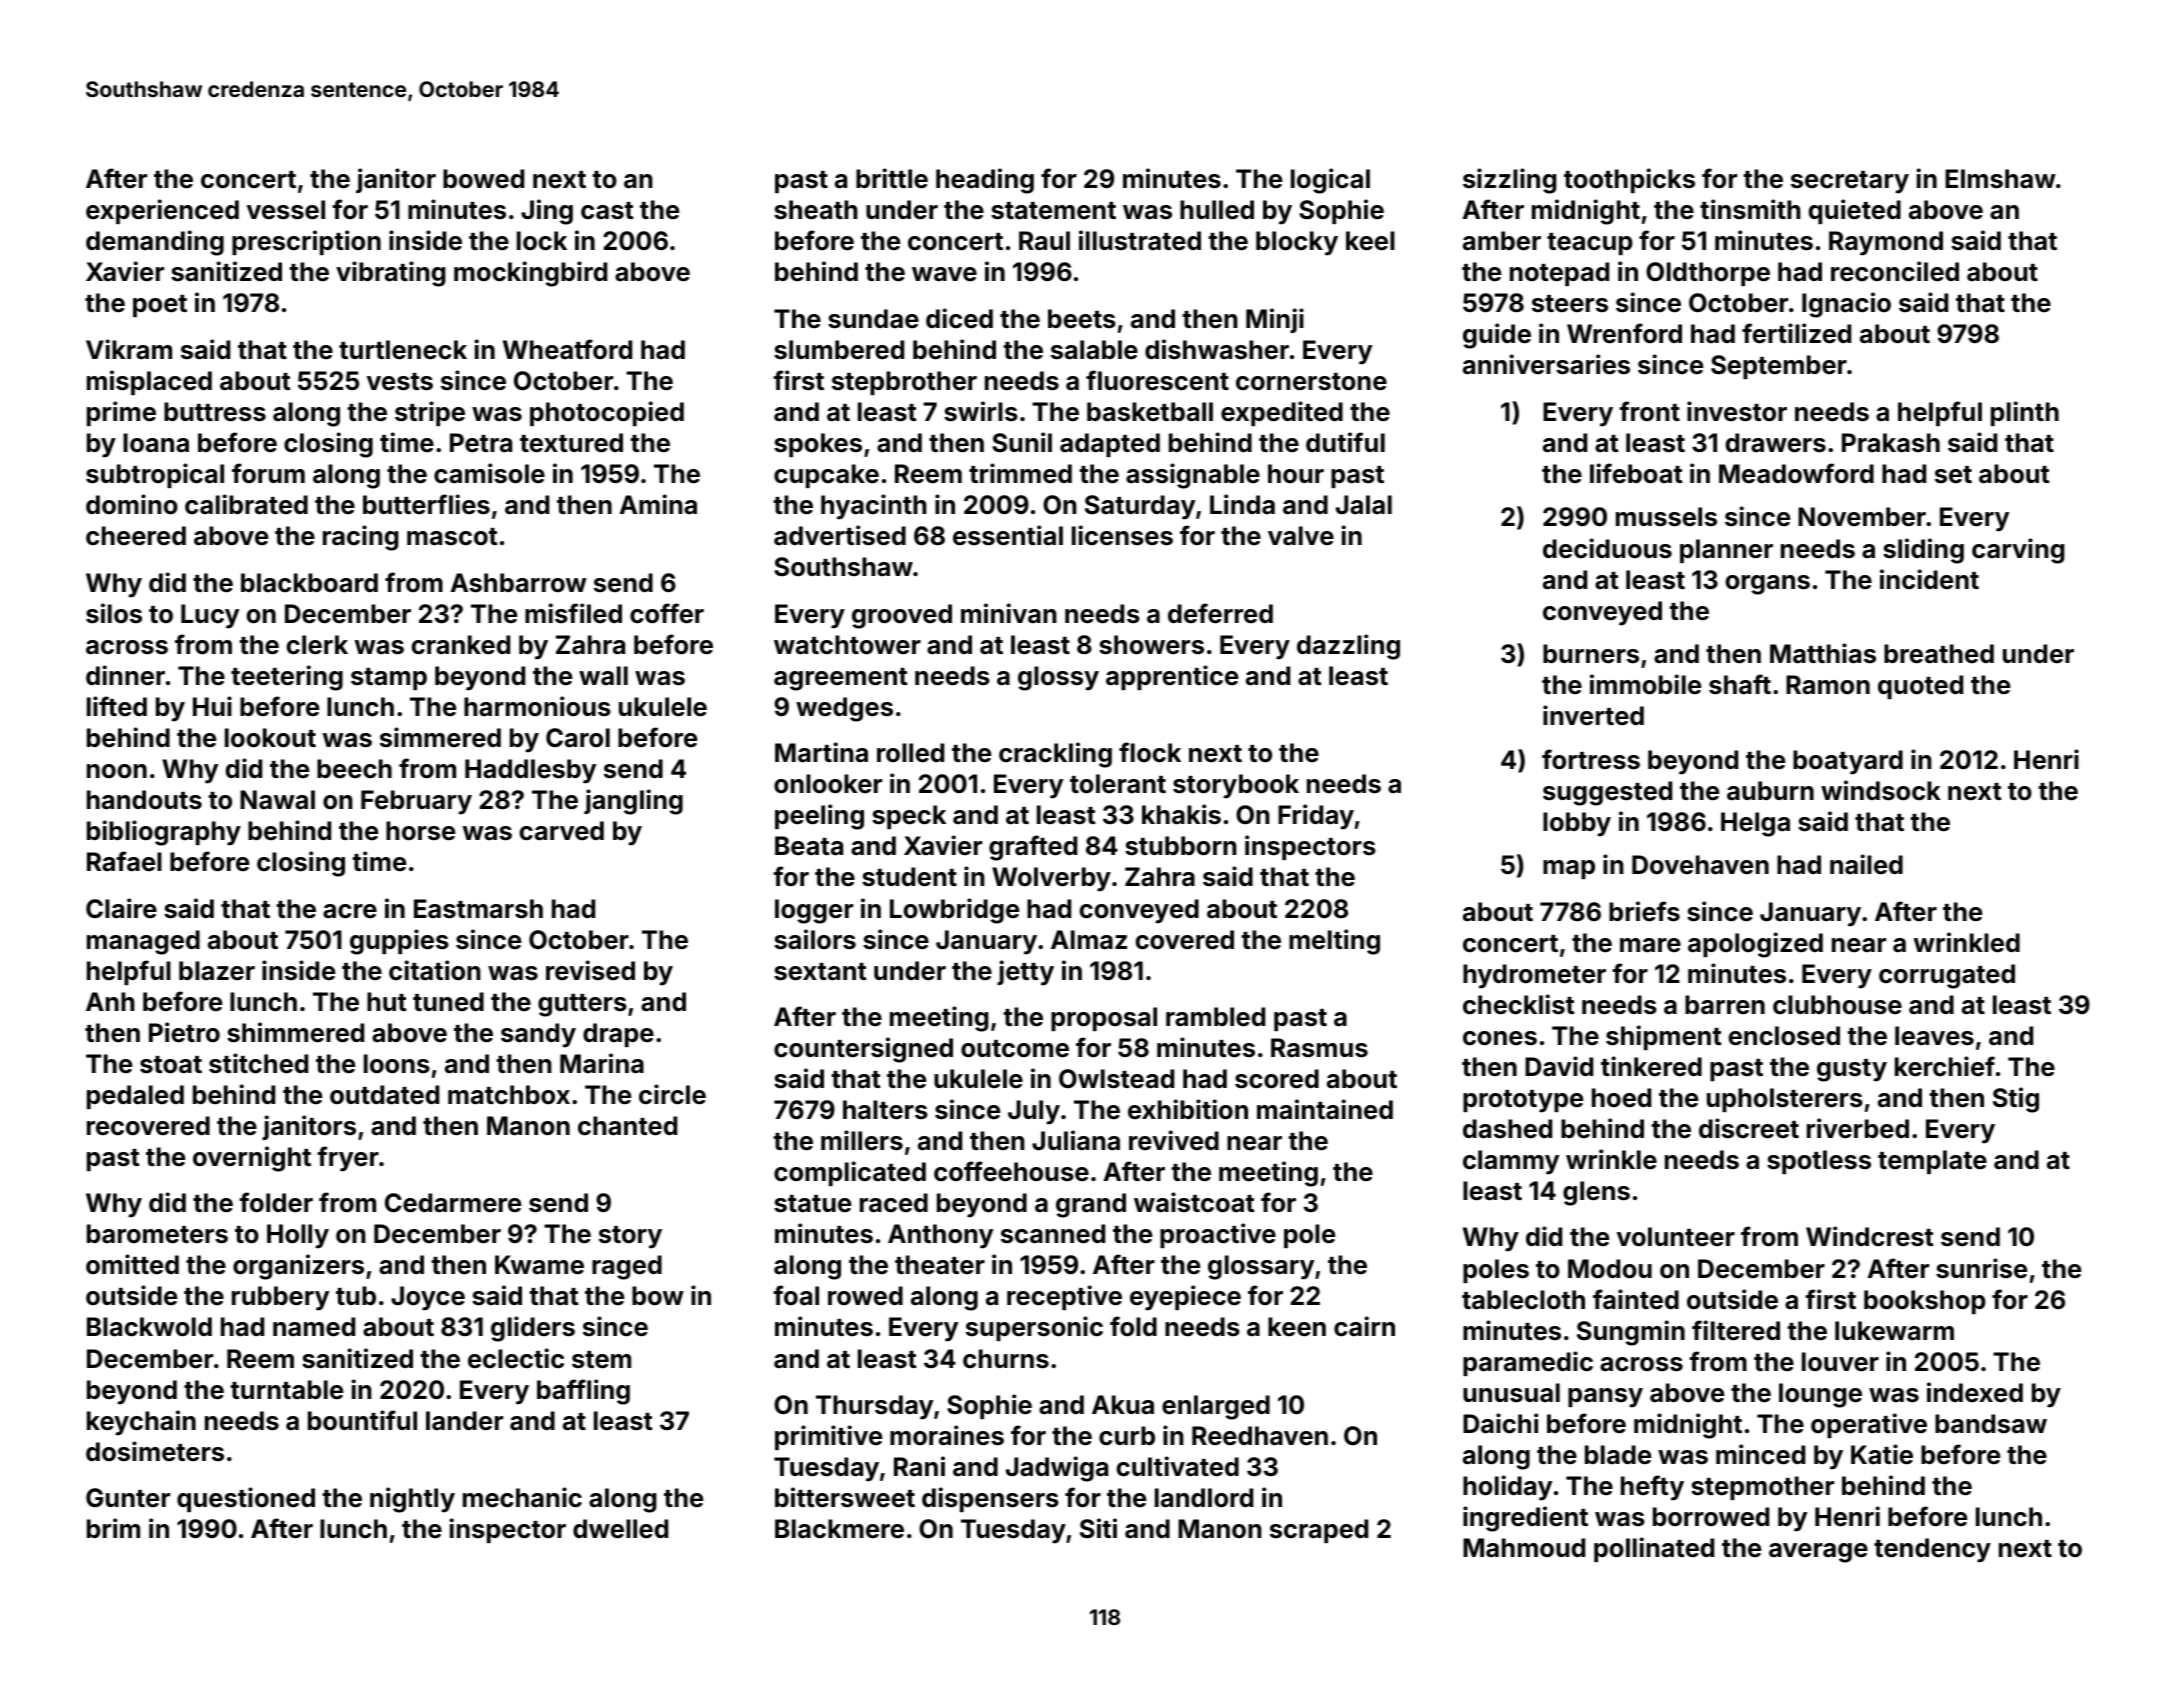 The width and height of the screenshot is (2178, 1683). I want to click on pollinated, so click(1654, 1549).
